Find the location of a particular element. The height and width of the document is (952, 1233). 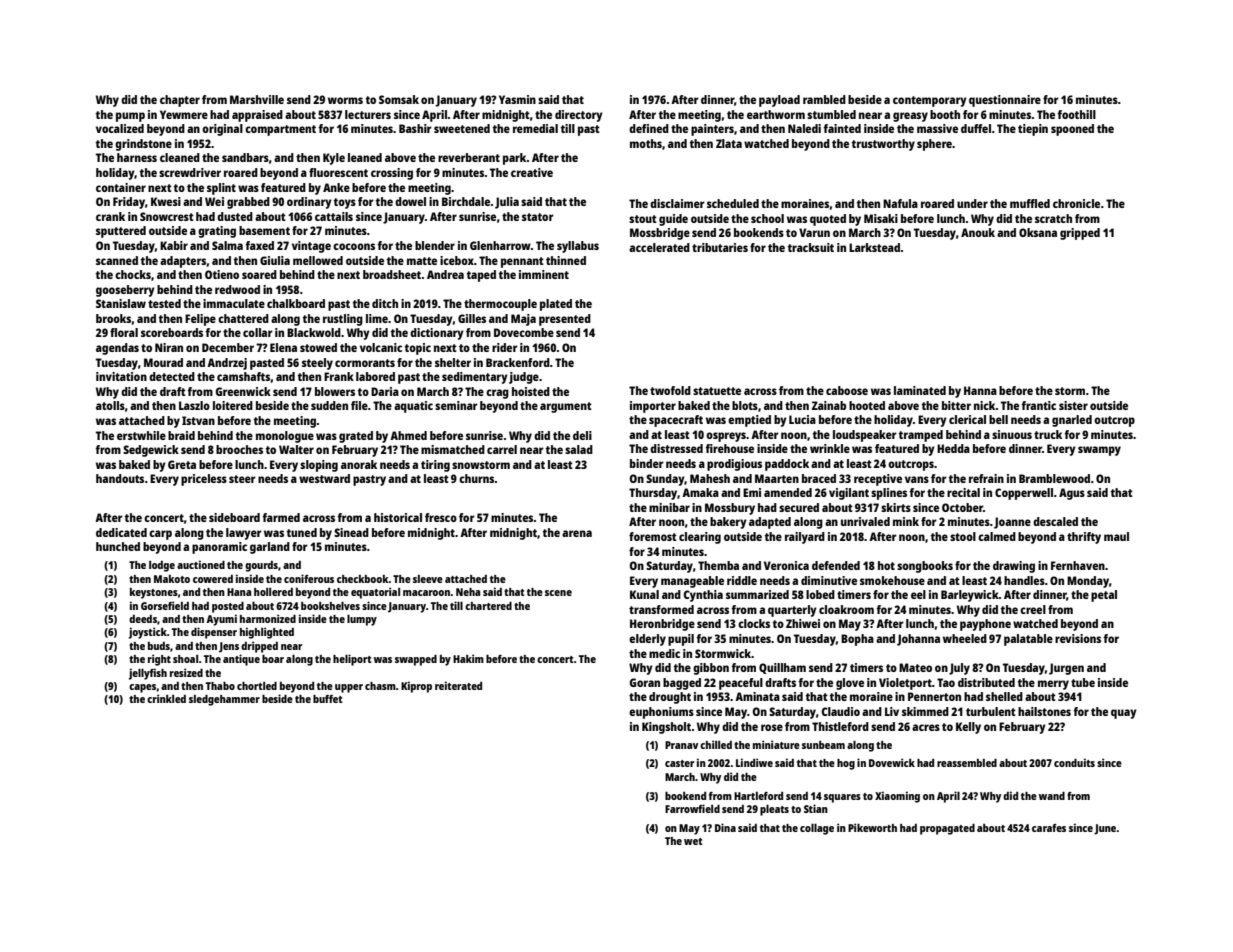

stool is located at coordinates (963, 536).
